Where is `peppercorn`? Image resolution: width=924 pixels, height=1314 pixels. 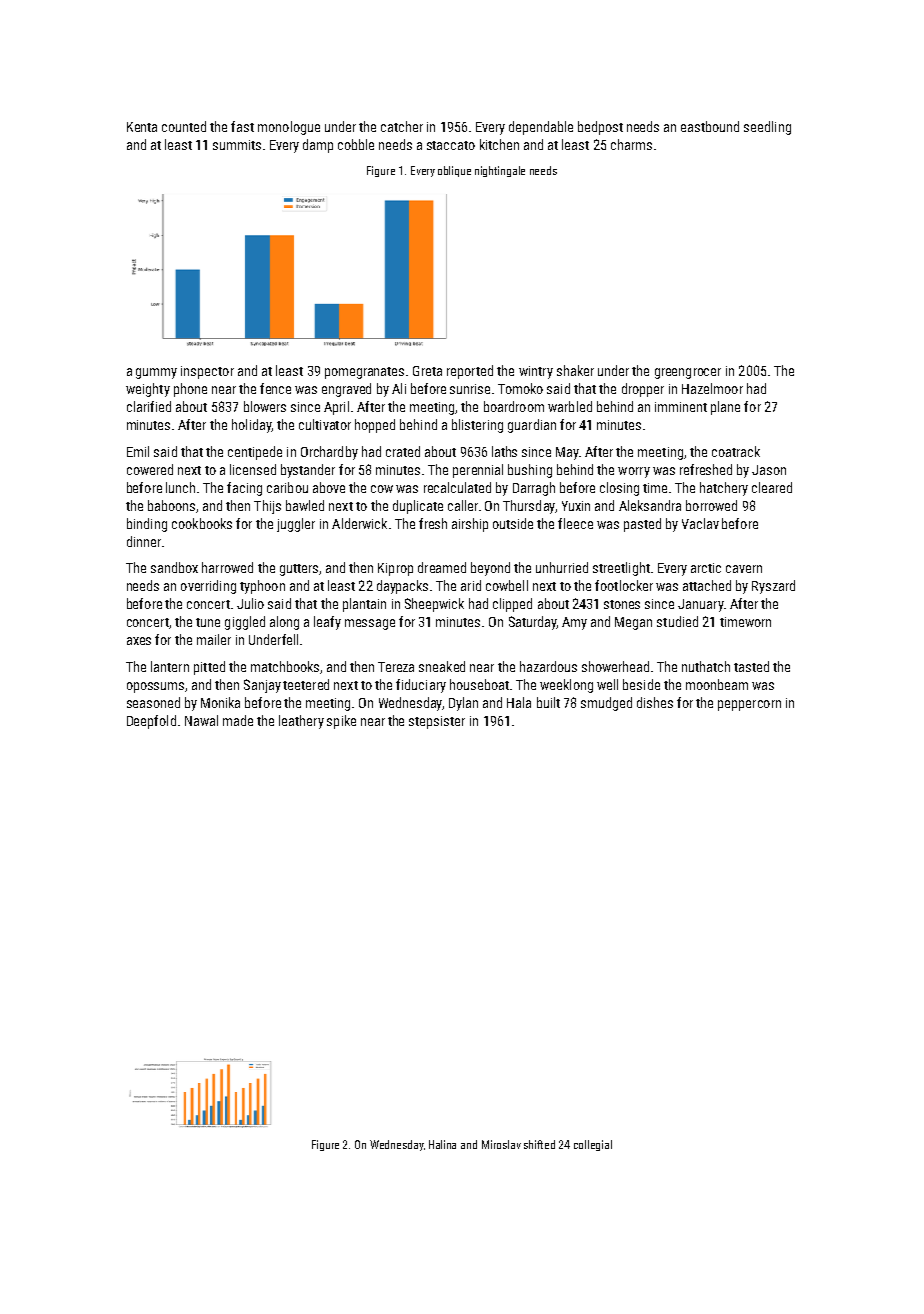
peppercorn is located at coordinates (749, 705).
